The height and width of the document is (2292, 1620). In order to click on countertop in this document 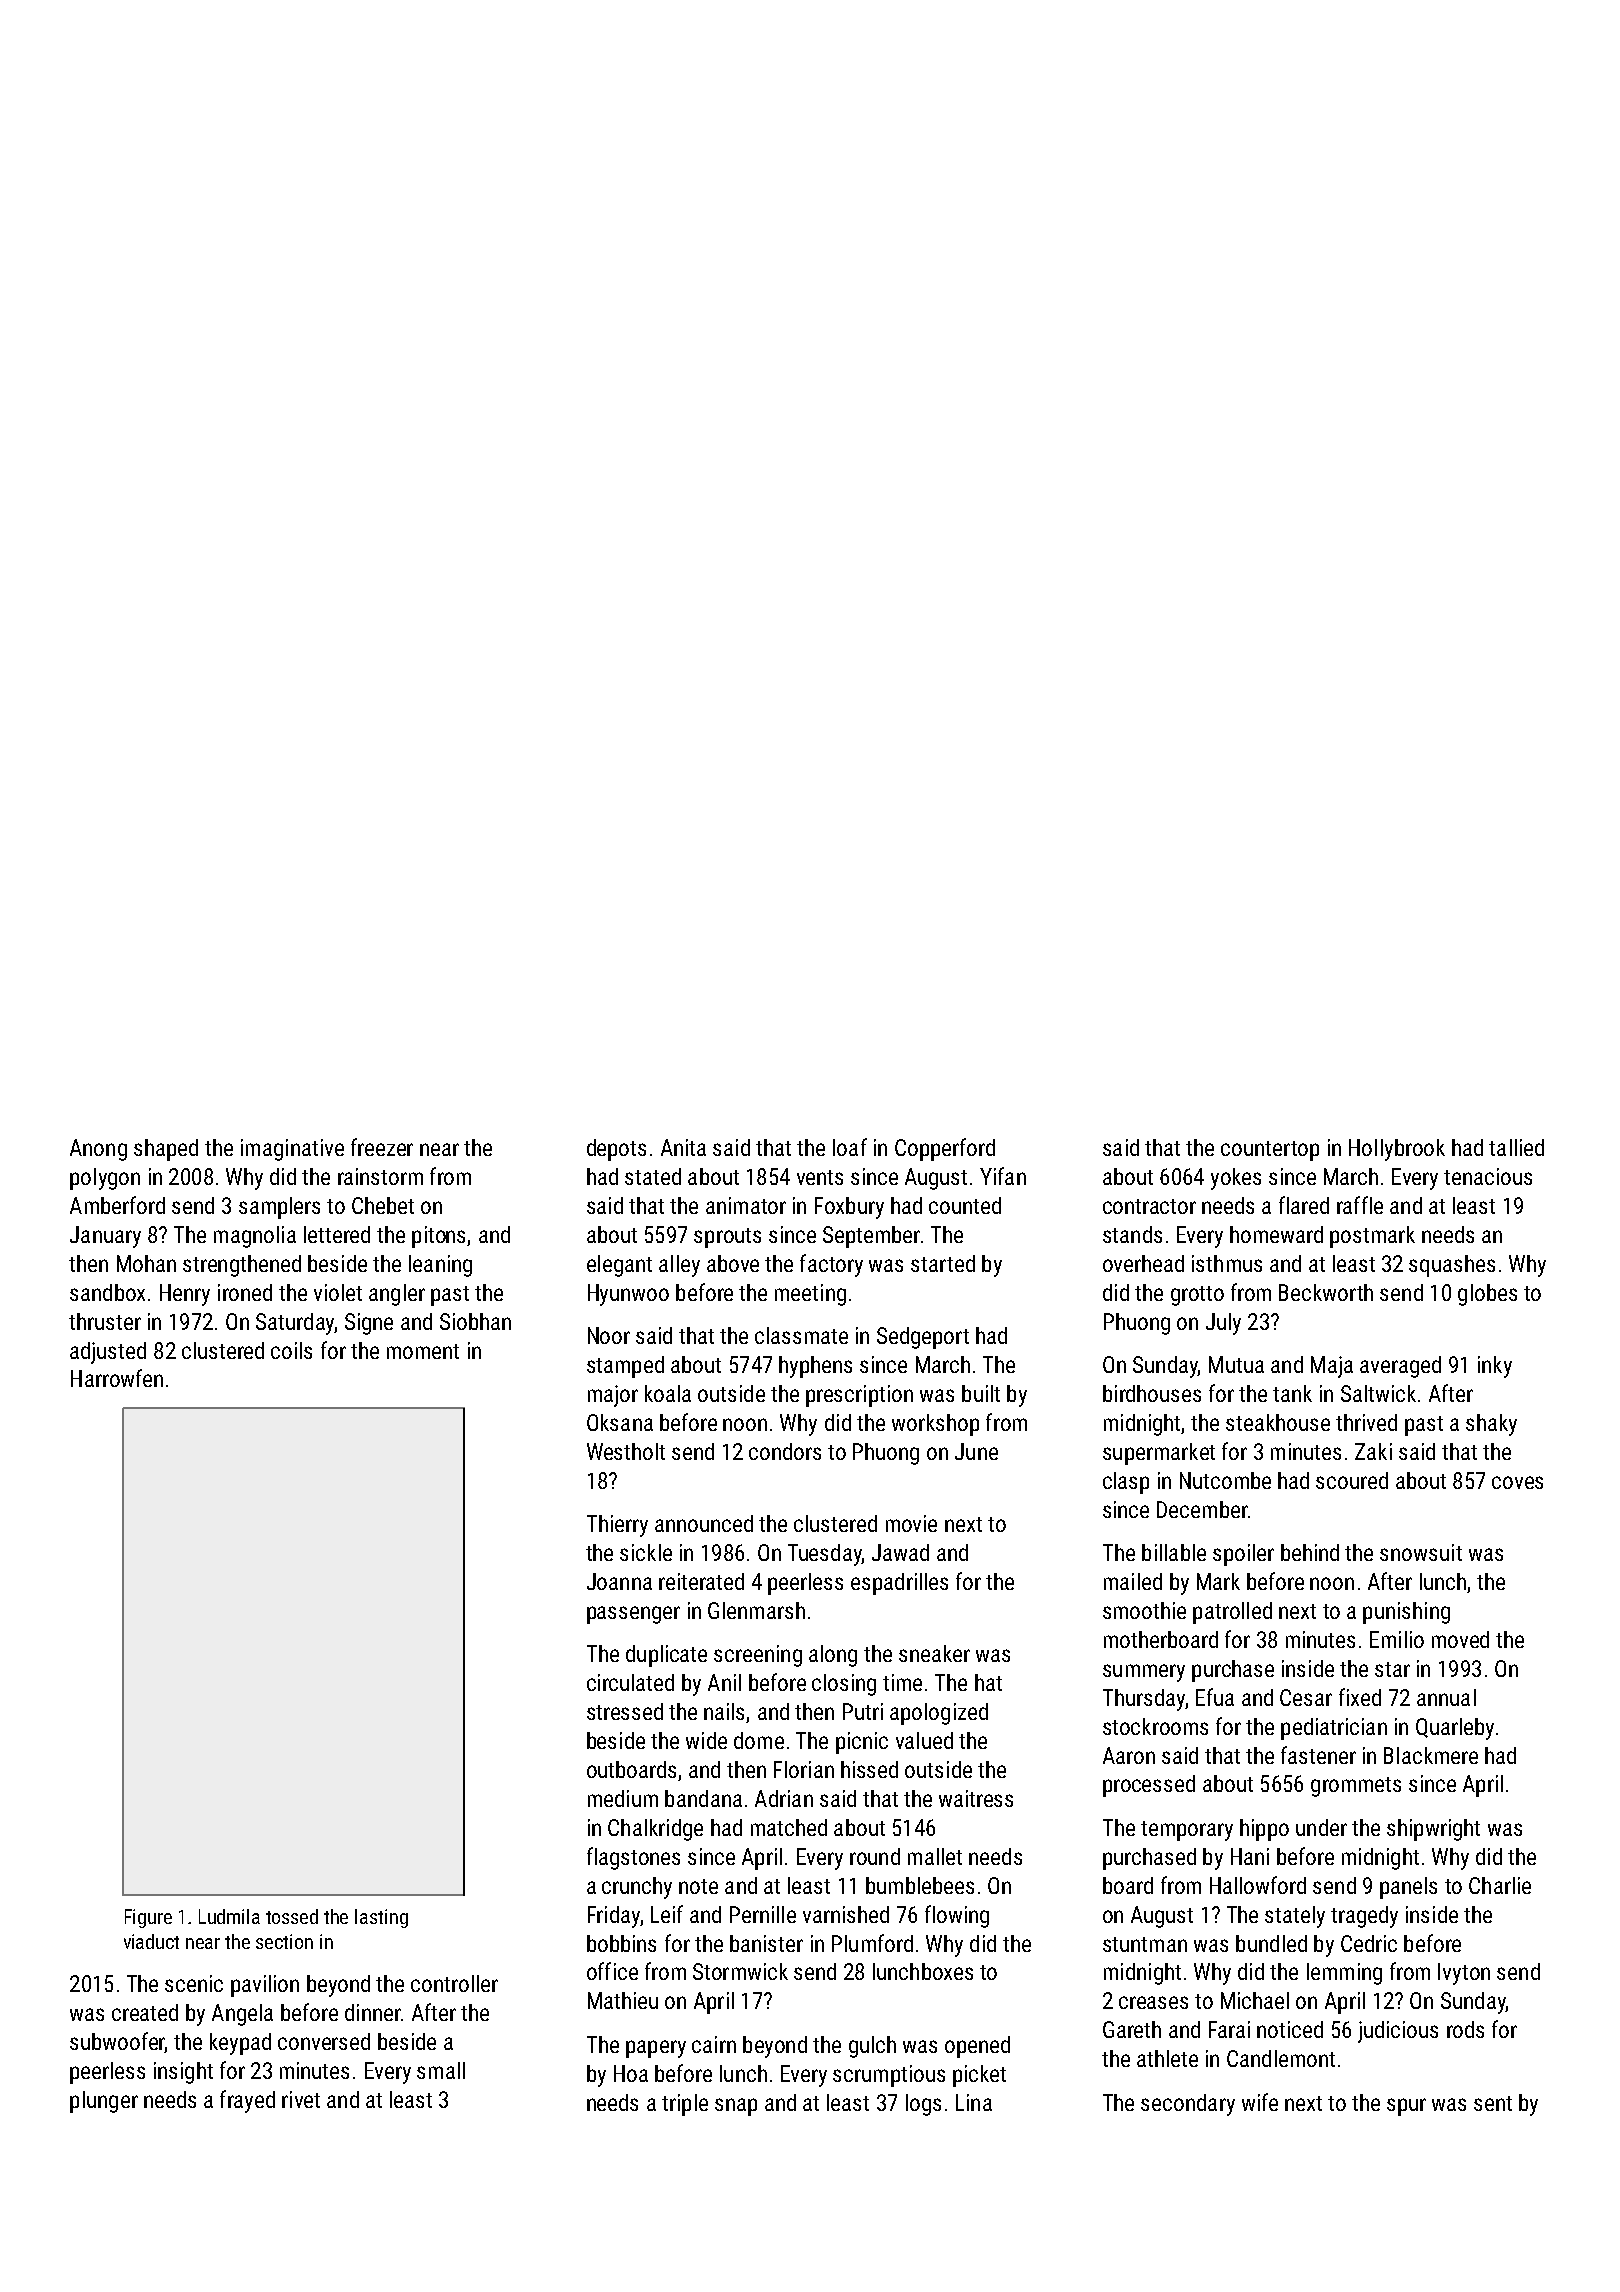, I will do `click(1270, 1151)`.
